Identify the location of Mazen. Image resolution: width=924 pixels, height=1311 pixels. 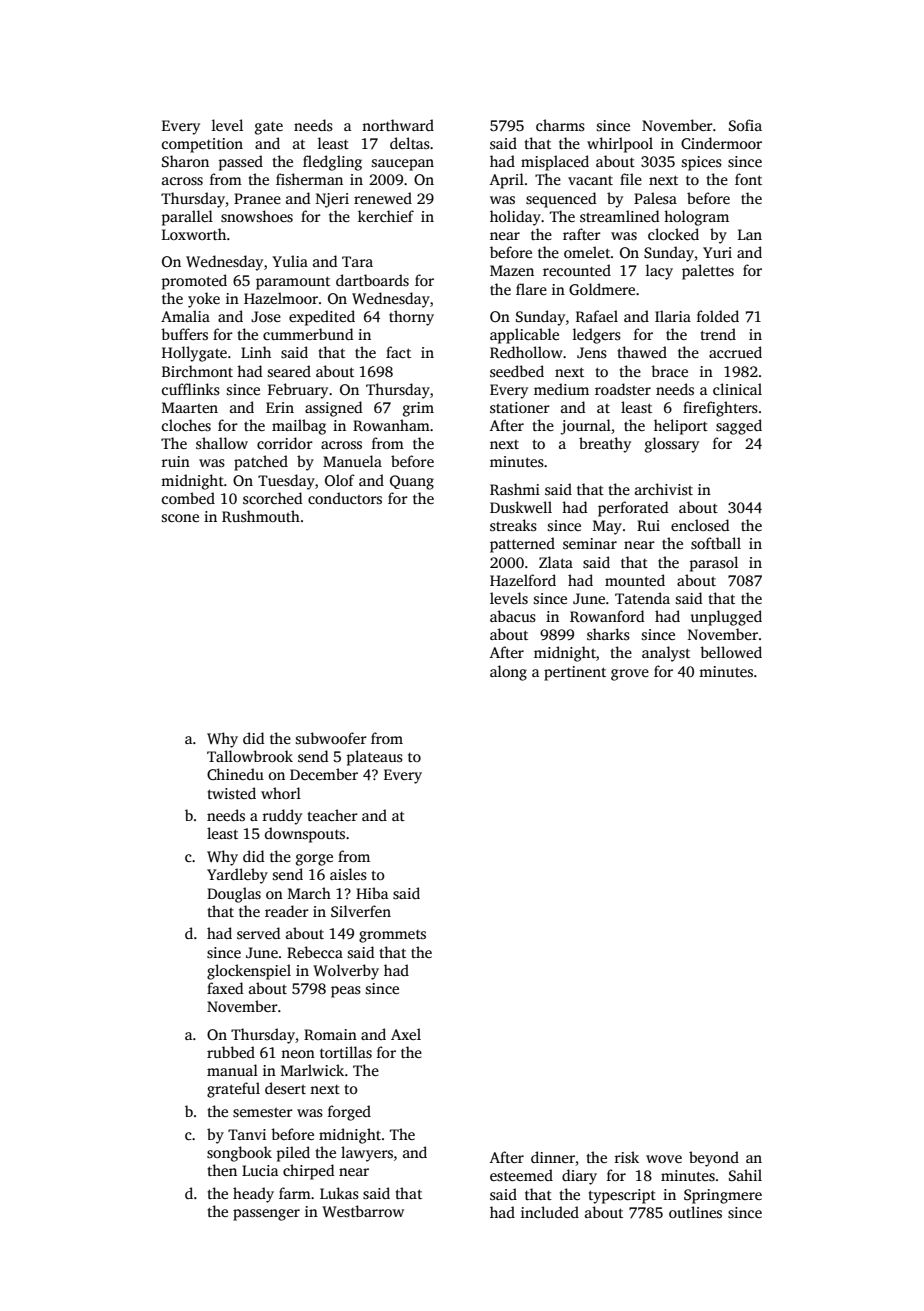
(512, 270).
